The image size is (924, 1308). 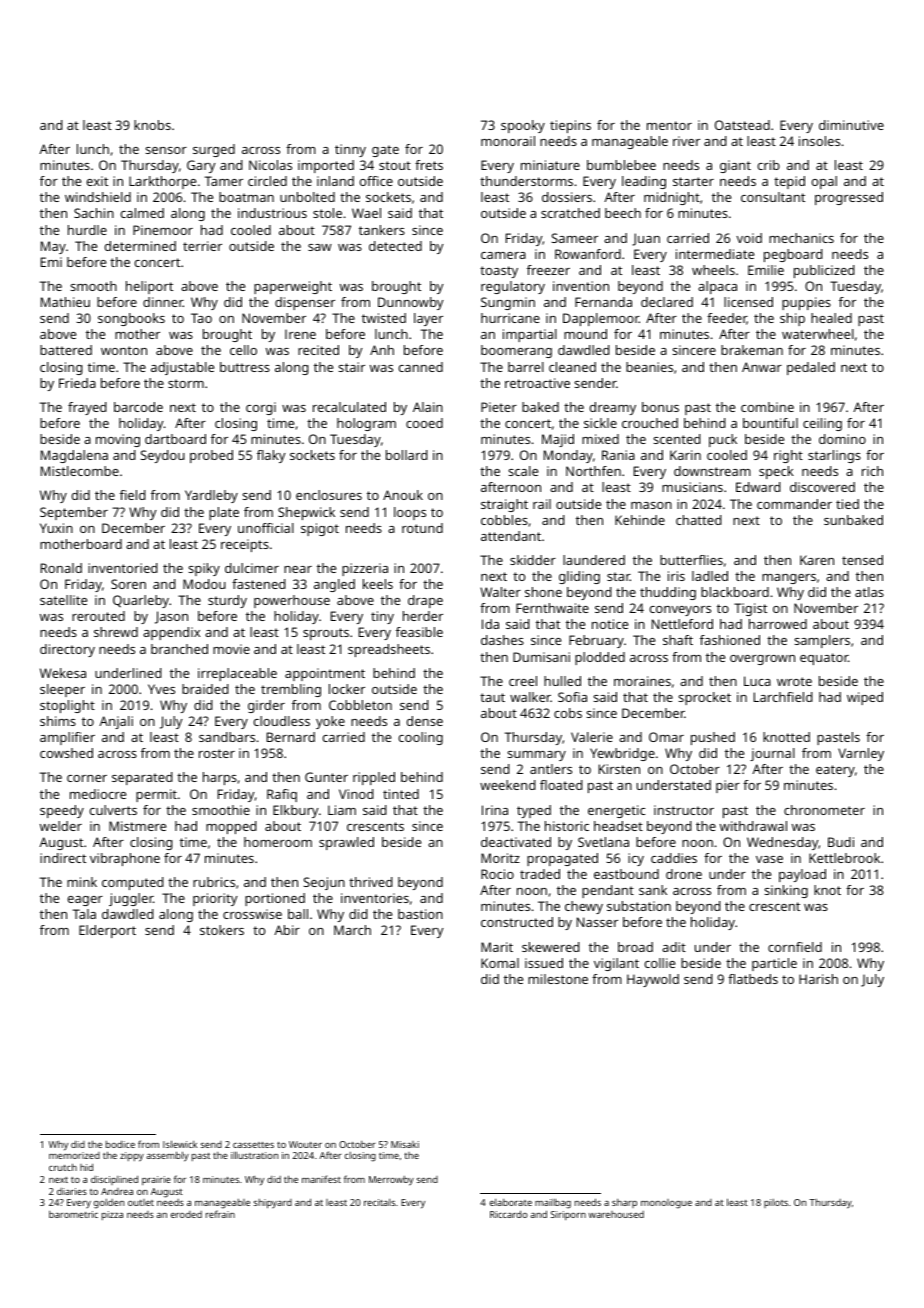 What do you see at coordinates (65, 302) in the document?
I see `Mathieu` at bounding box center [65, 302].
